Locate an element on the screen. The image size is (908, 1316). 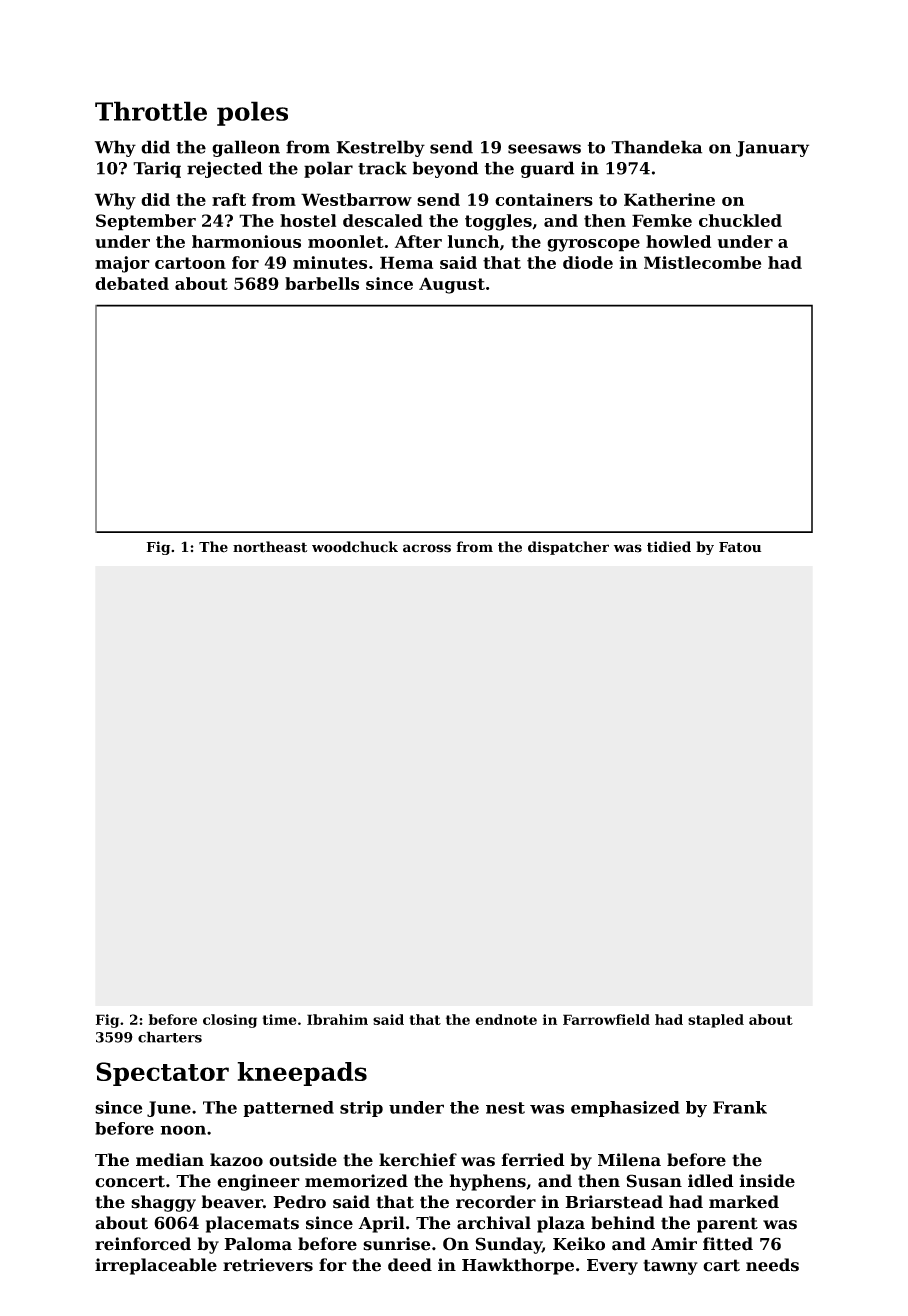
August is located at coordinates (452, 285).
